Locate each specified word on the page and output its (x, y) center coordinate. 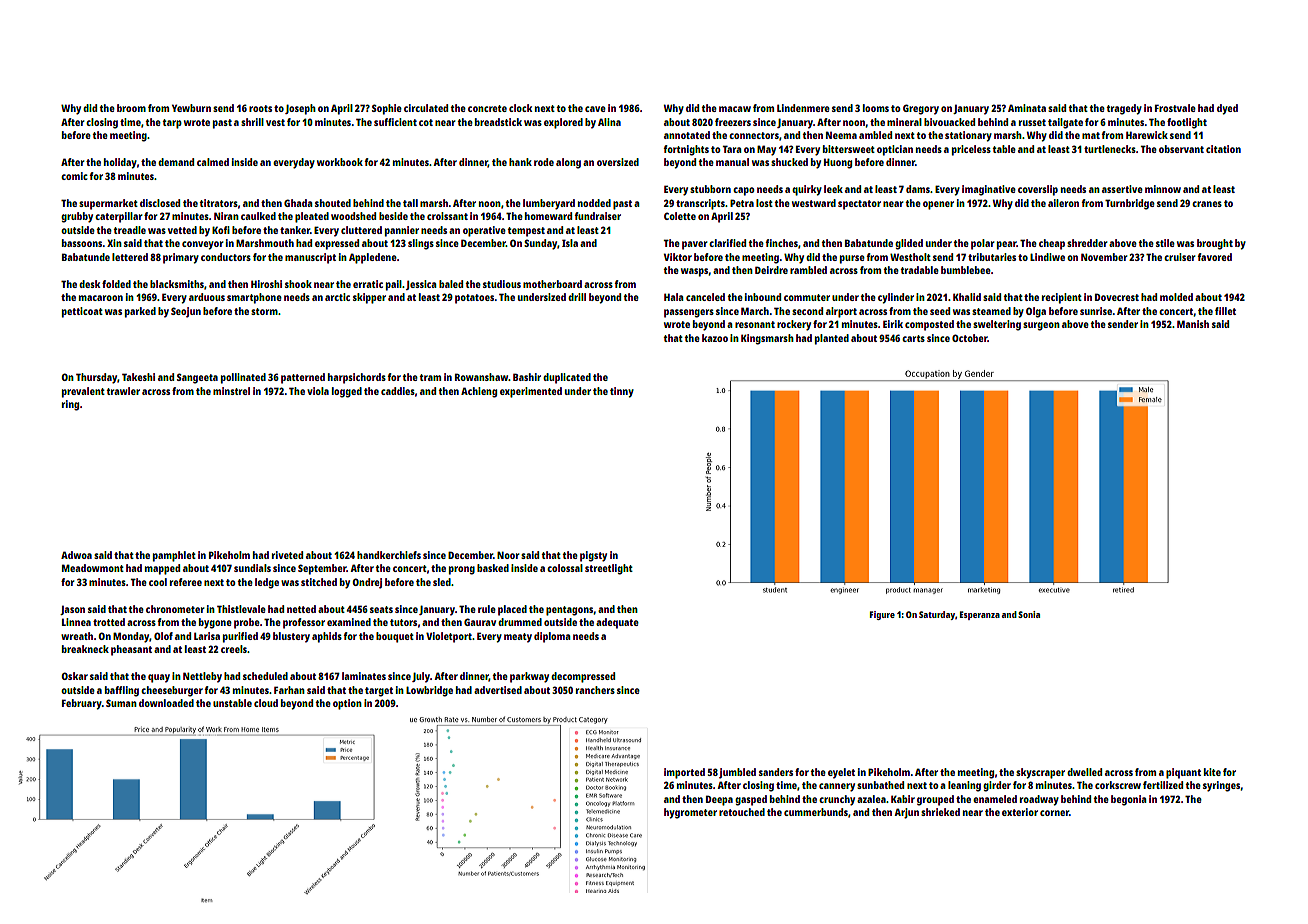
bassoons (82, 243)
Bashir (527, 377)
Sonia (1029, 614)
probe (247, 623)
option (347, 704)
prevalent (83, 392)
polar (983, 244)
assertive (1122, 189)
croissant (447, 216)
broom (131, 108)
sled (442, 582)
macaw (735, 109)
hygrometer (690, 813)
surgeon (1041, 326)
